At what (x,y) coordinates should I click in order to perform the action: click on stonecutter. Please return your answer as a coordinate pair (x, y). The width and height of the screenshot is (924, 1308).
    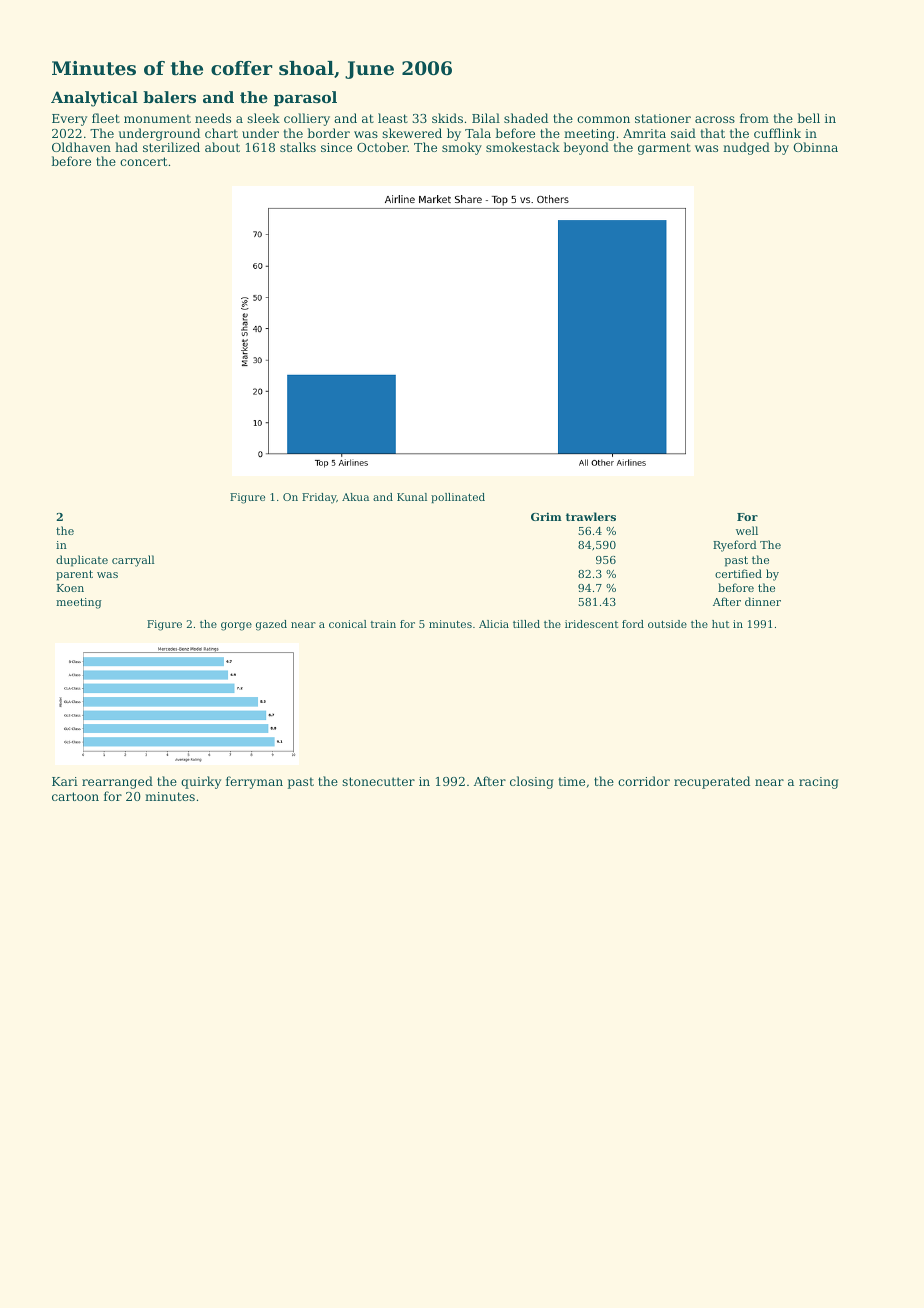
    Looking at the image, I should click on (378, 781).
